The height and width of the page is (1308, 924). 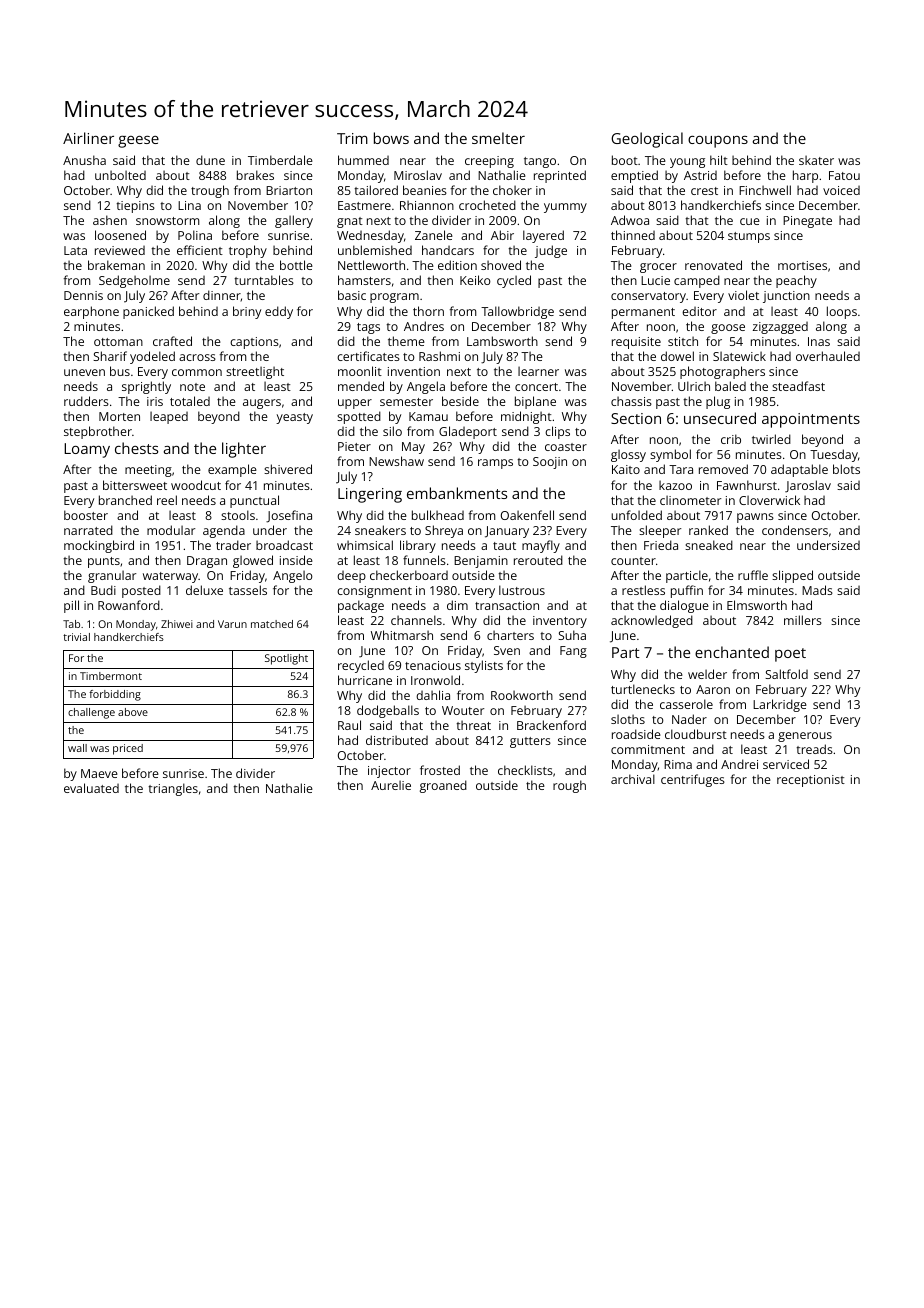 I want to click on unsecured, so click(x=720, y=418).
